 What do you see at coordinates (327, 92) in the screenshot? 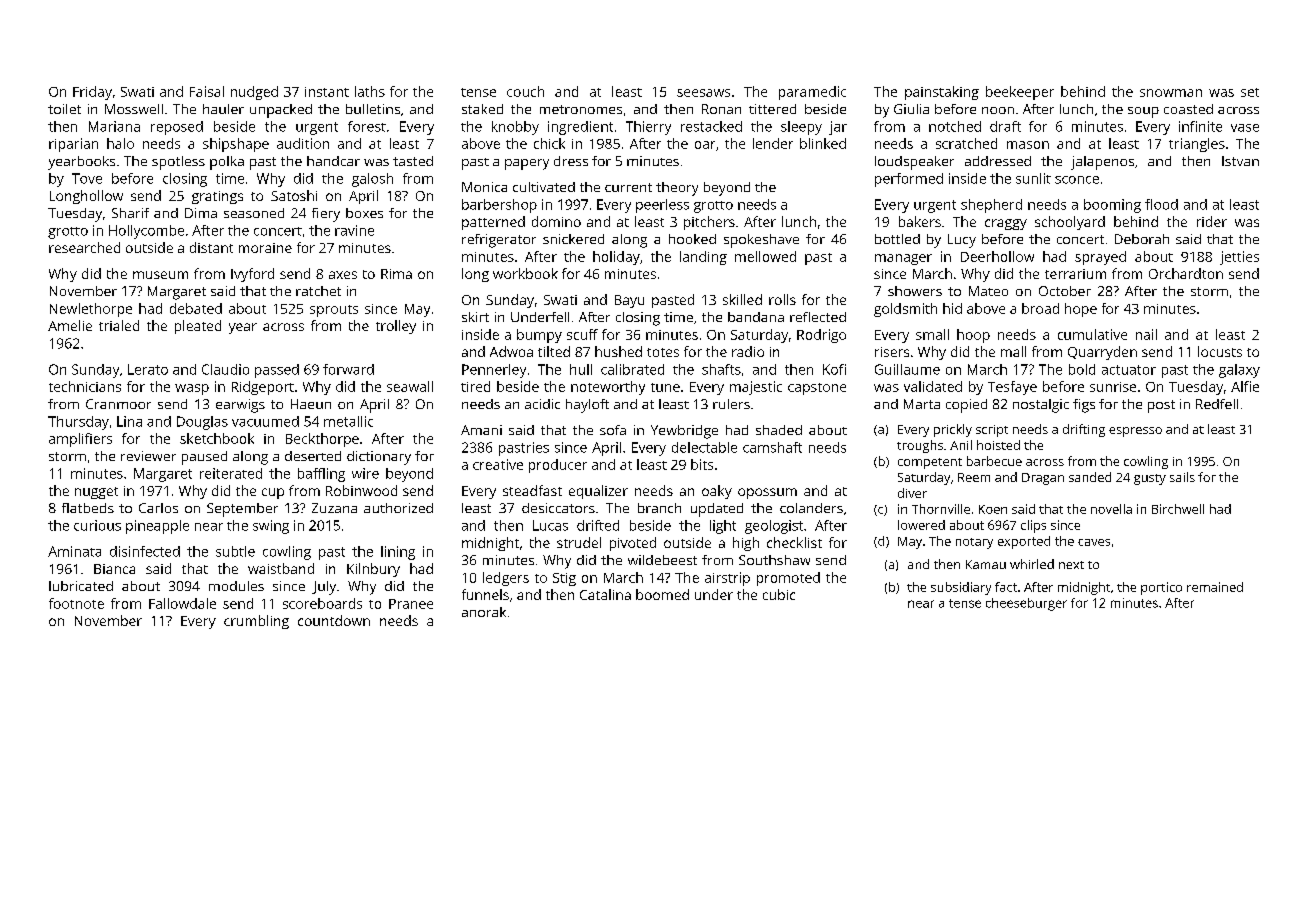
I see `instant` at bounding box center [327, 92].
